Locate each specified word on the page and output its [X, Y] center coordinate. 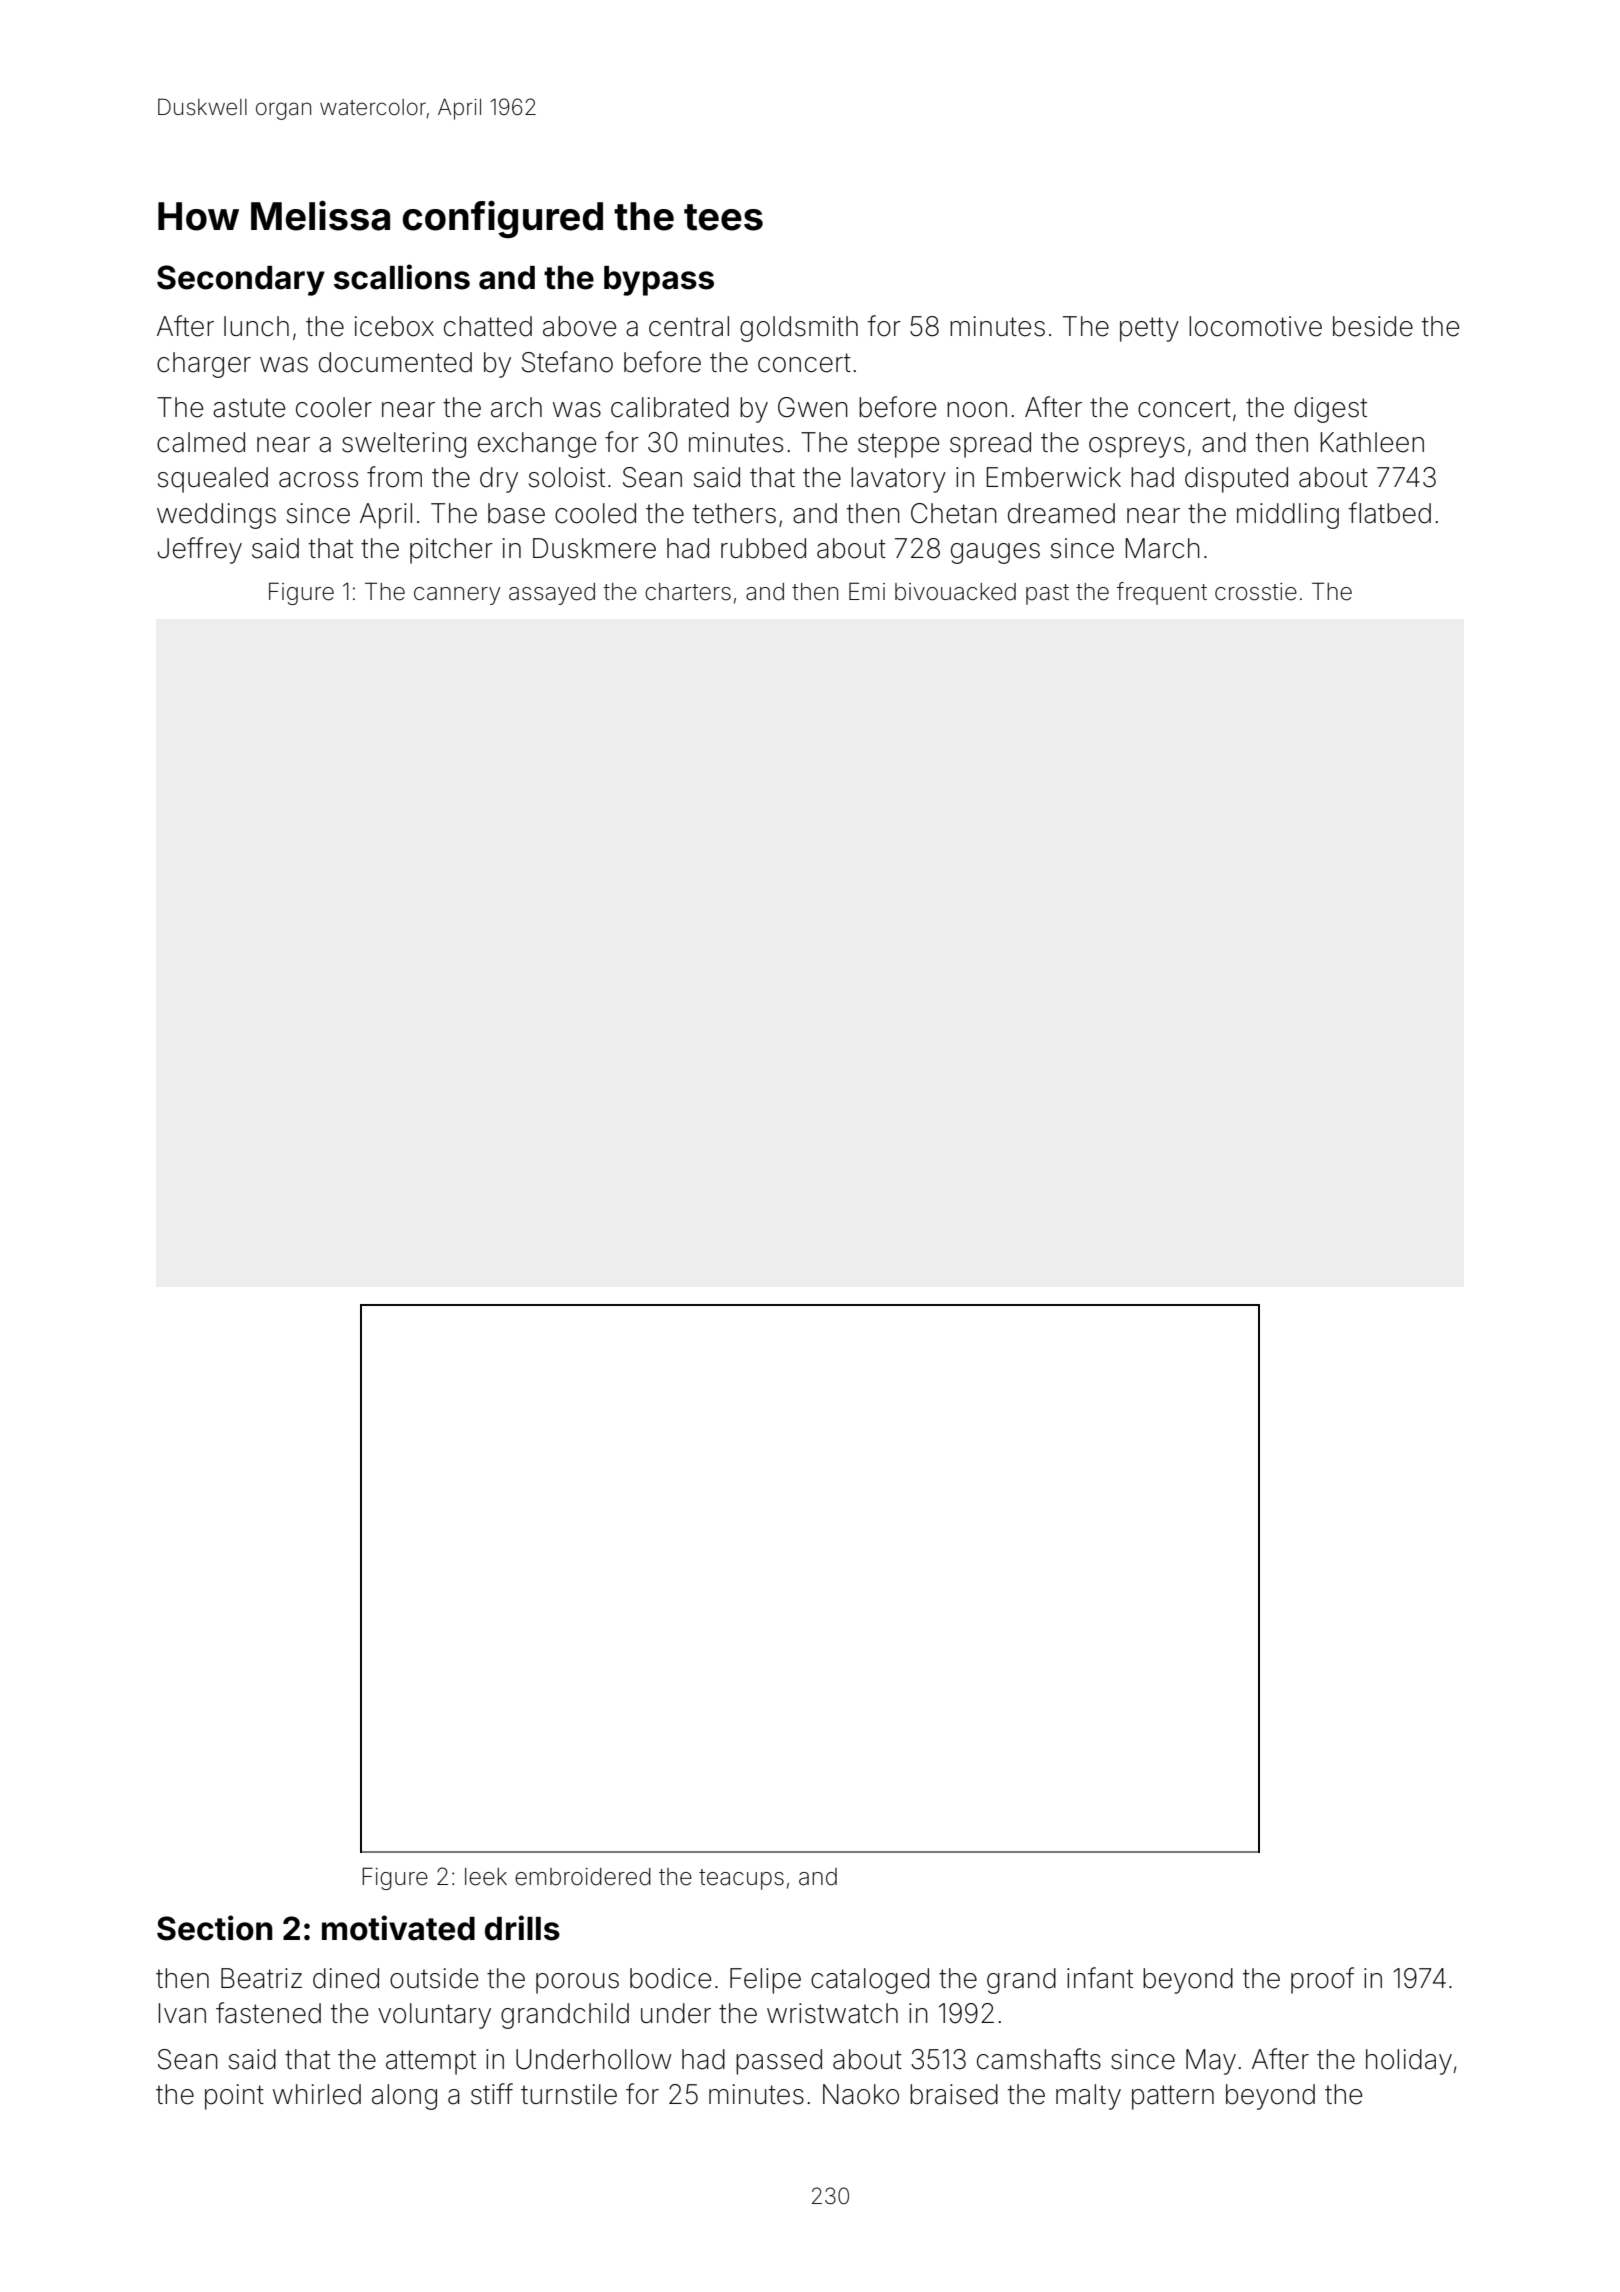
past [1047, 594]
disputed [1236, 480]
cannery [457, 596]
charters [688, 592]
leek [486, 1877]
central [689, 326]
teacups [741, 1879]
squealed [213, 480]
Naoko [861, 2094]
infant [1100, 1978]
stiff [492, 2094]
